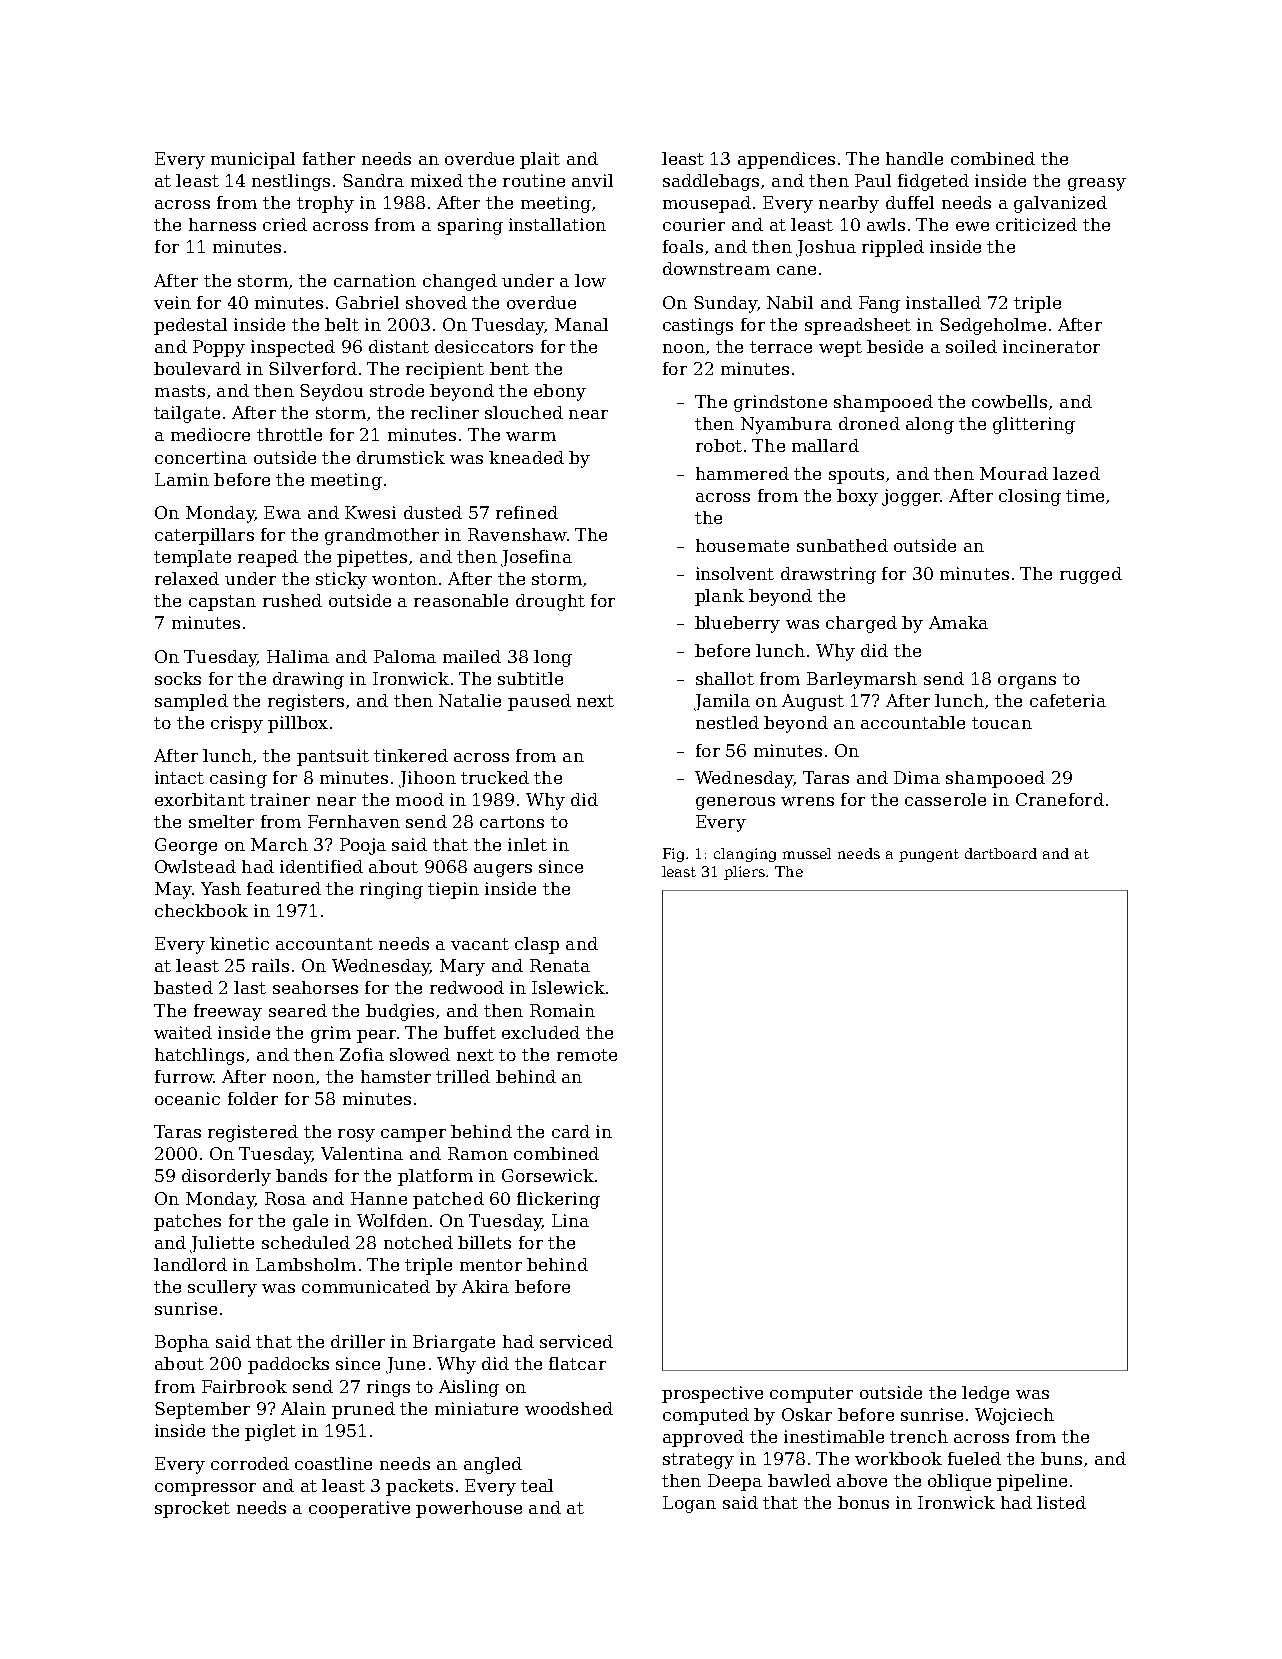 The height and width of the screenshot is (1659, 1282). What do you see at coordinates (183, 987) in the screenshot?
I see `basted` at bounding box center [183, 987].
